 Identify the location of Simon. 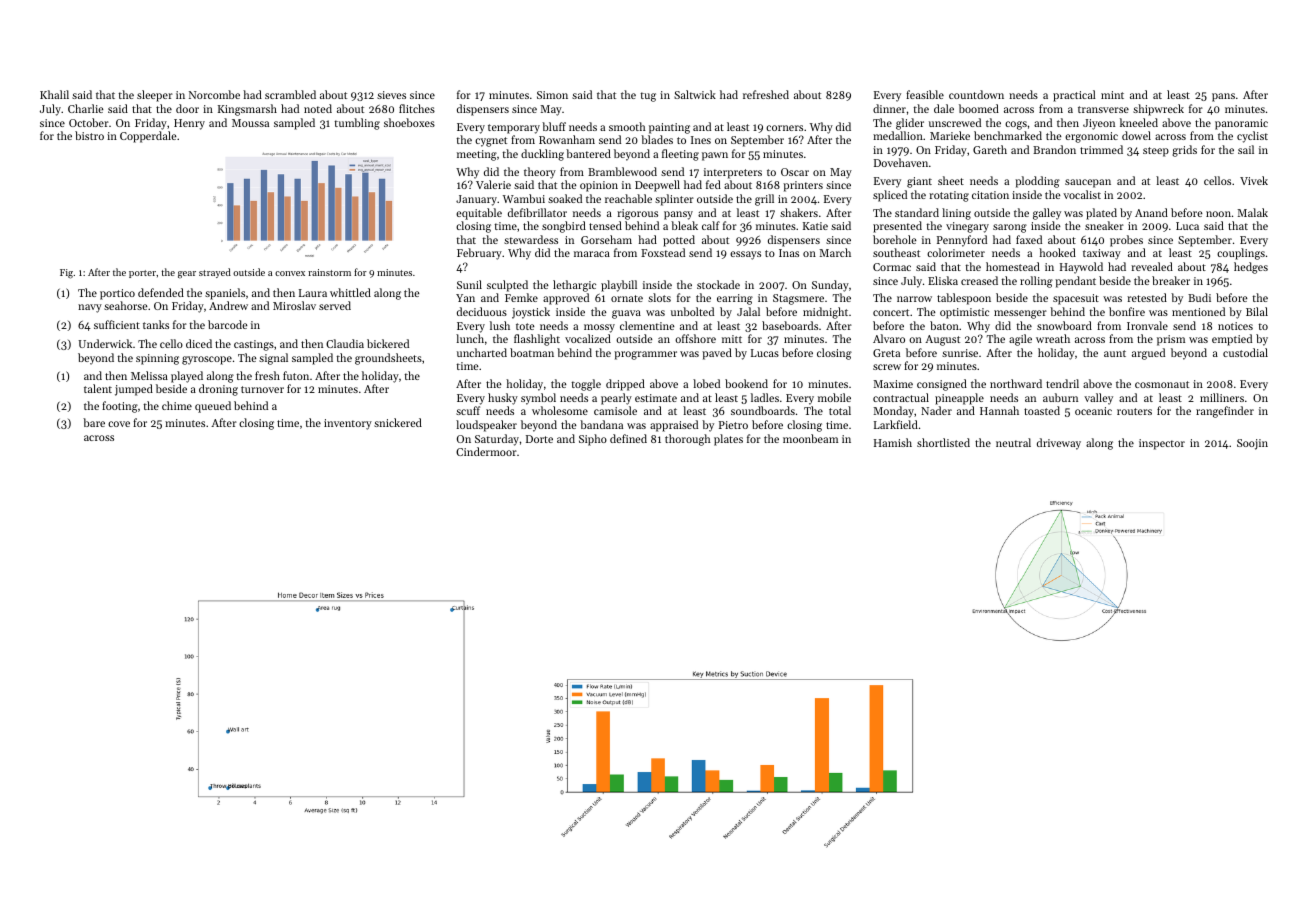
(552, 95).
